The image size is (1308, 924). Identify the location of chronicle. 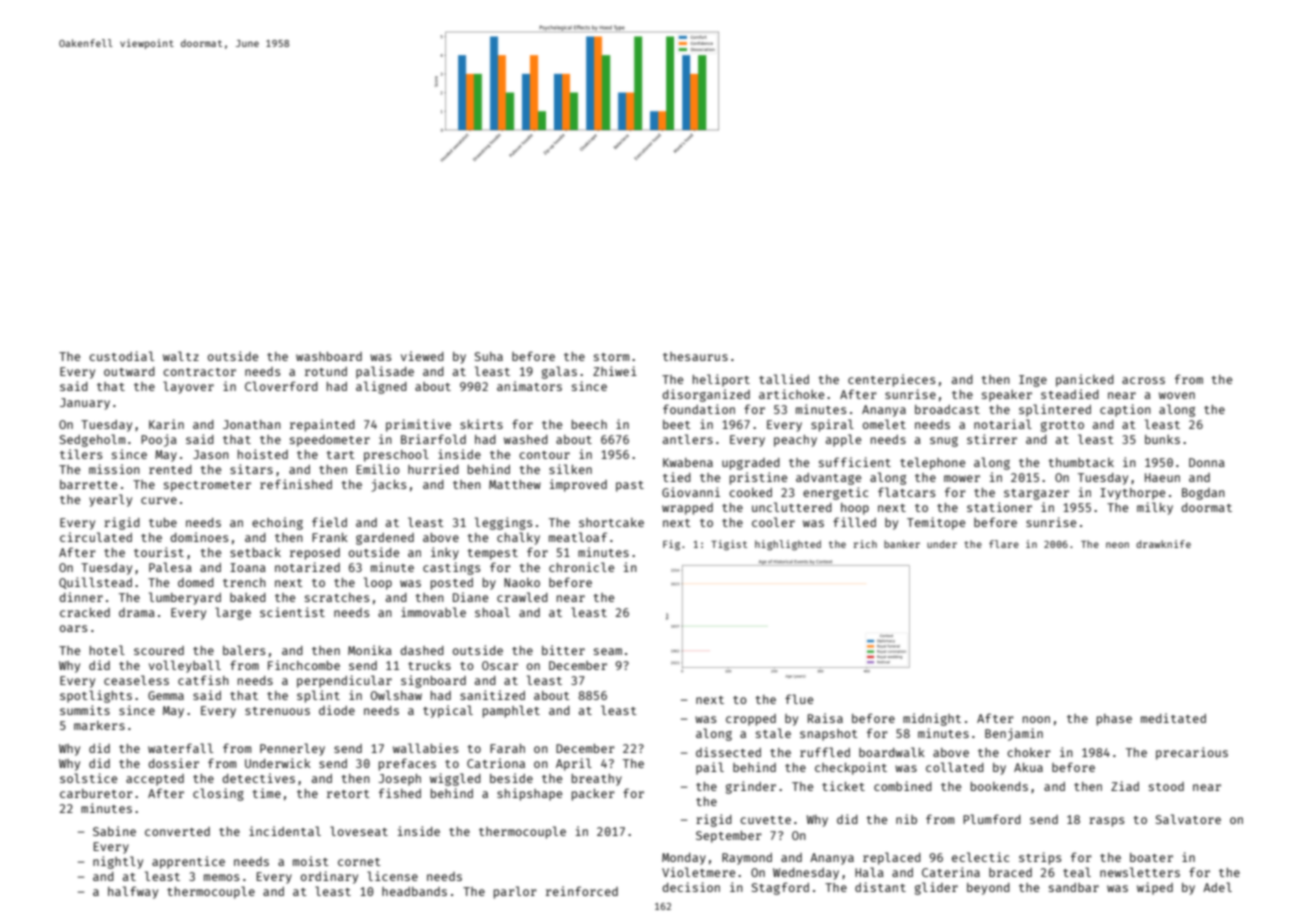
(581, 567).
